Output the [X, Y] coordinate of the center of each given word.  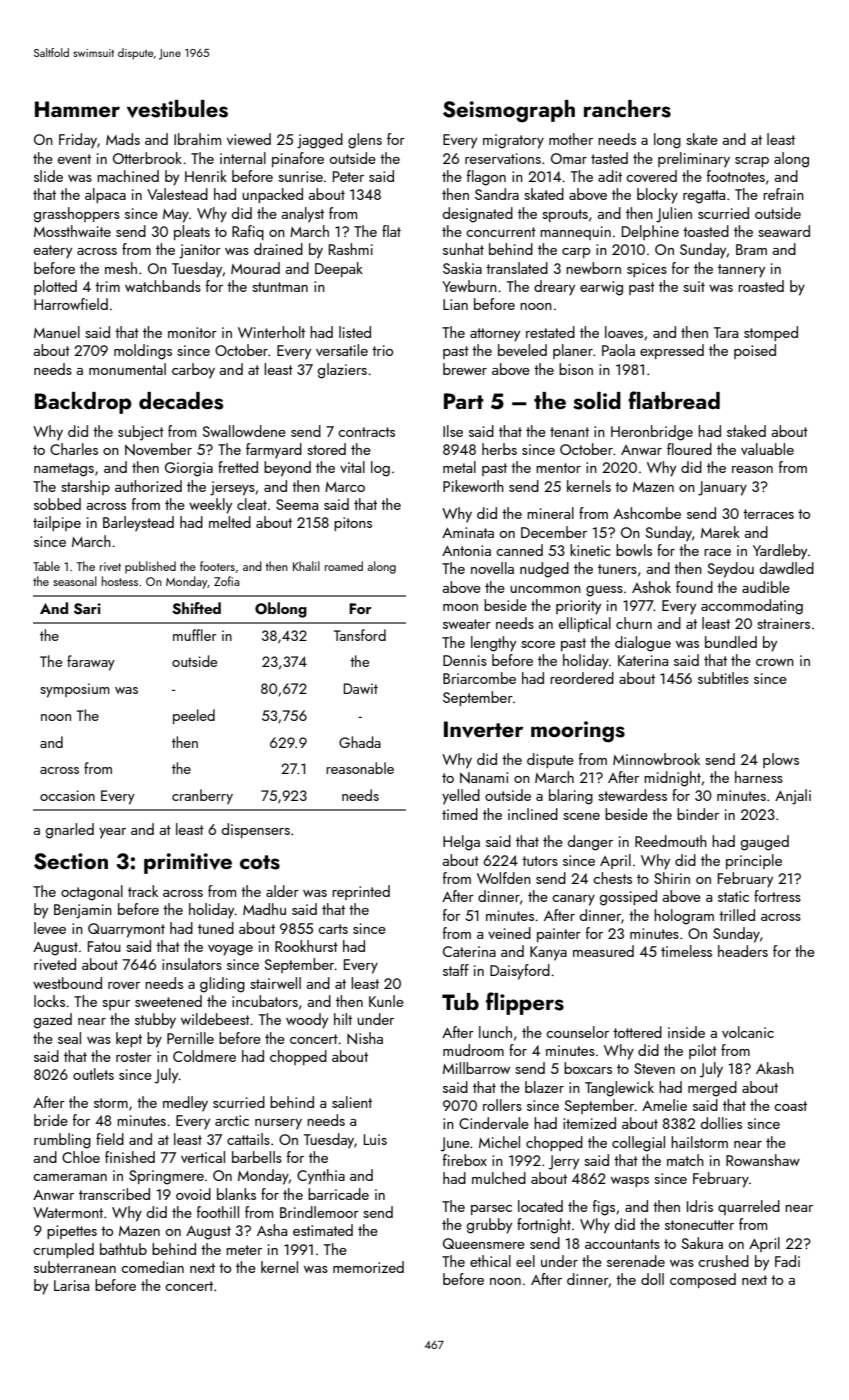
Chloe [81, 1157]
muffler [194, 635]
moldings [143, 352]
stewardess [632, 795]
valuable [767, 449]
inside [686, 1032]
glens [365, 141]
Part [464, 401]
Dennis [465, 660]
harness [759, 777]
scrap [752, 162]
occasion [67, 795]
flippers [525, 1003]
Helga [461, 843]
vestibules [177, 109]
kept [129, 1039]
